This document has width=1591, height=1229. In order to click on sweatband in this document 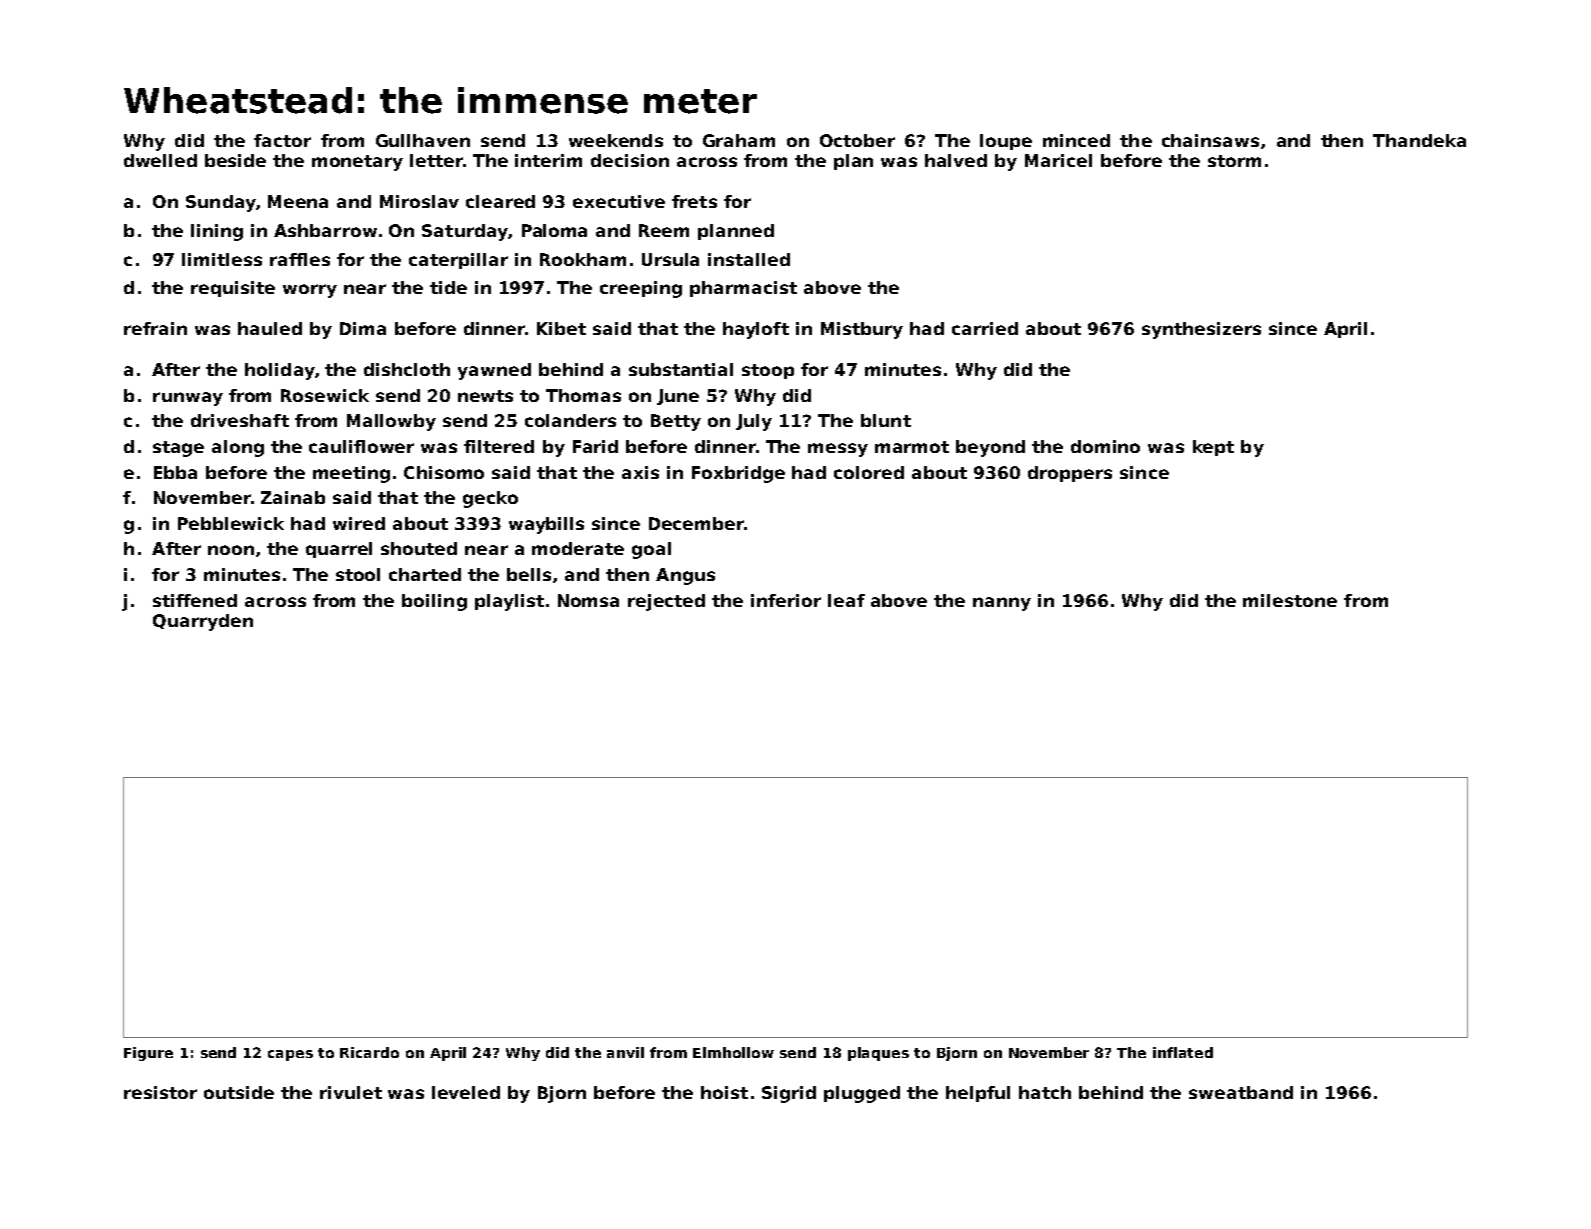, I will do `click(1241, 1092)`.
